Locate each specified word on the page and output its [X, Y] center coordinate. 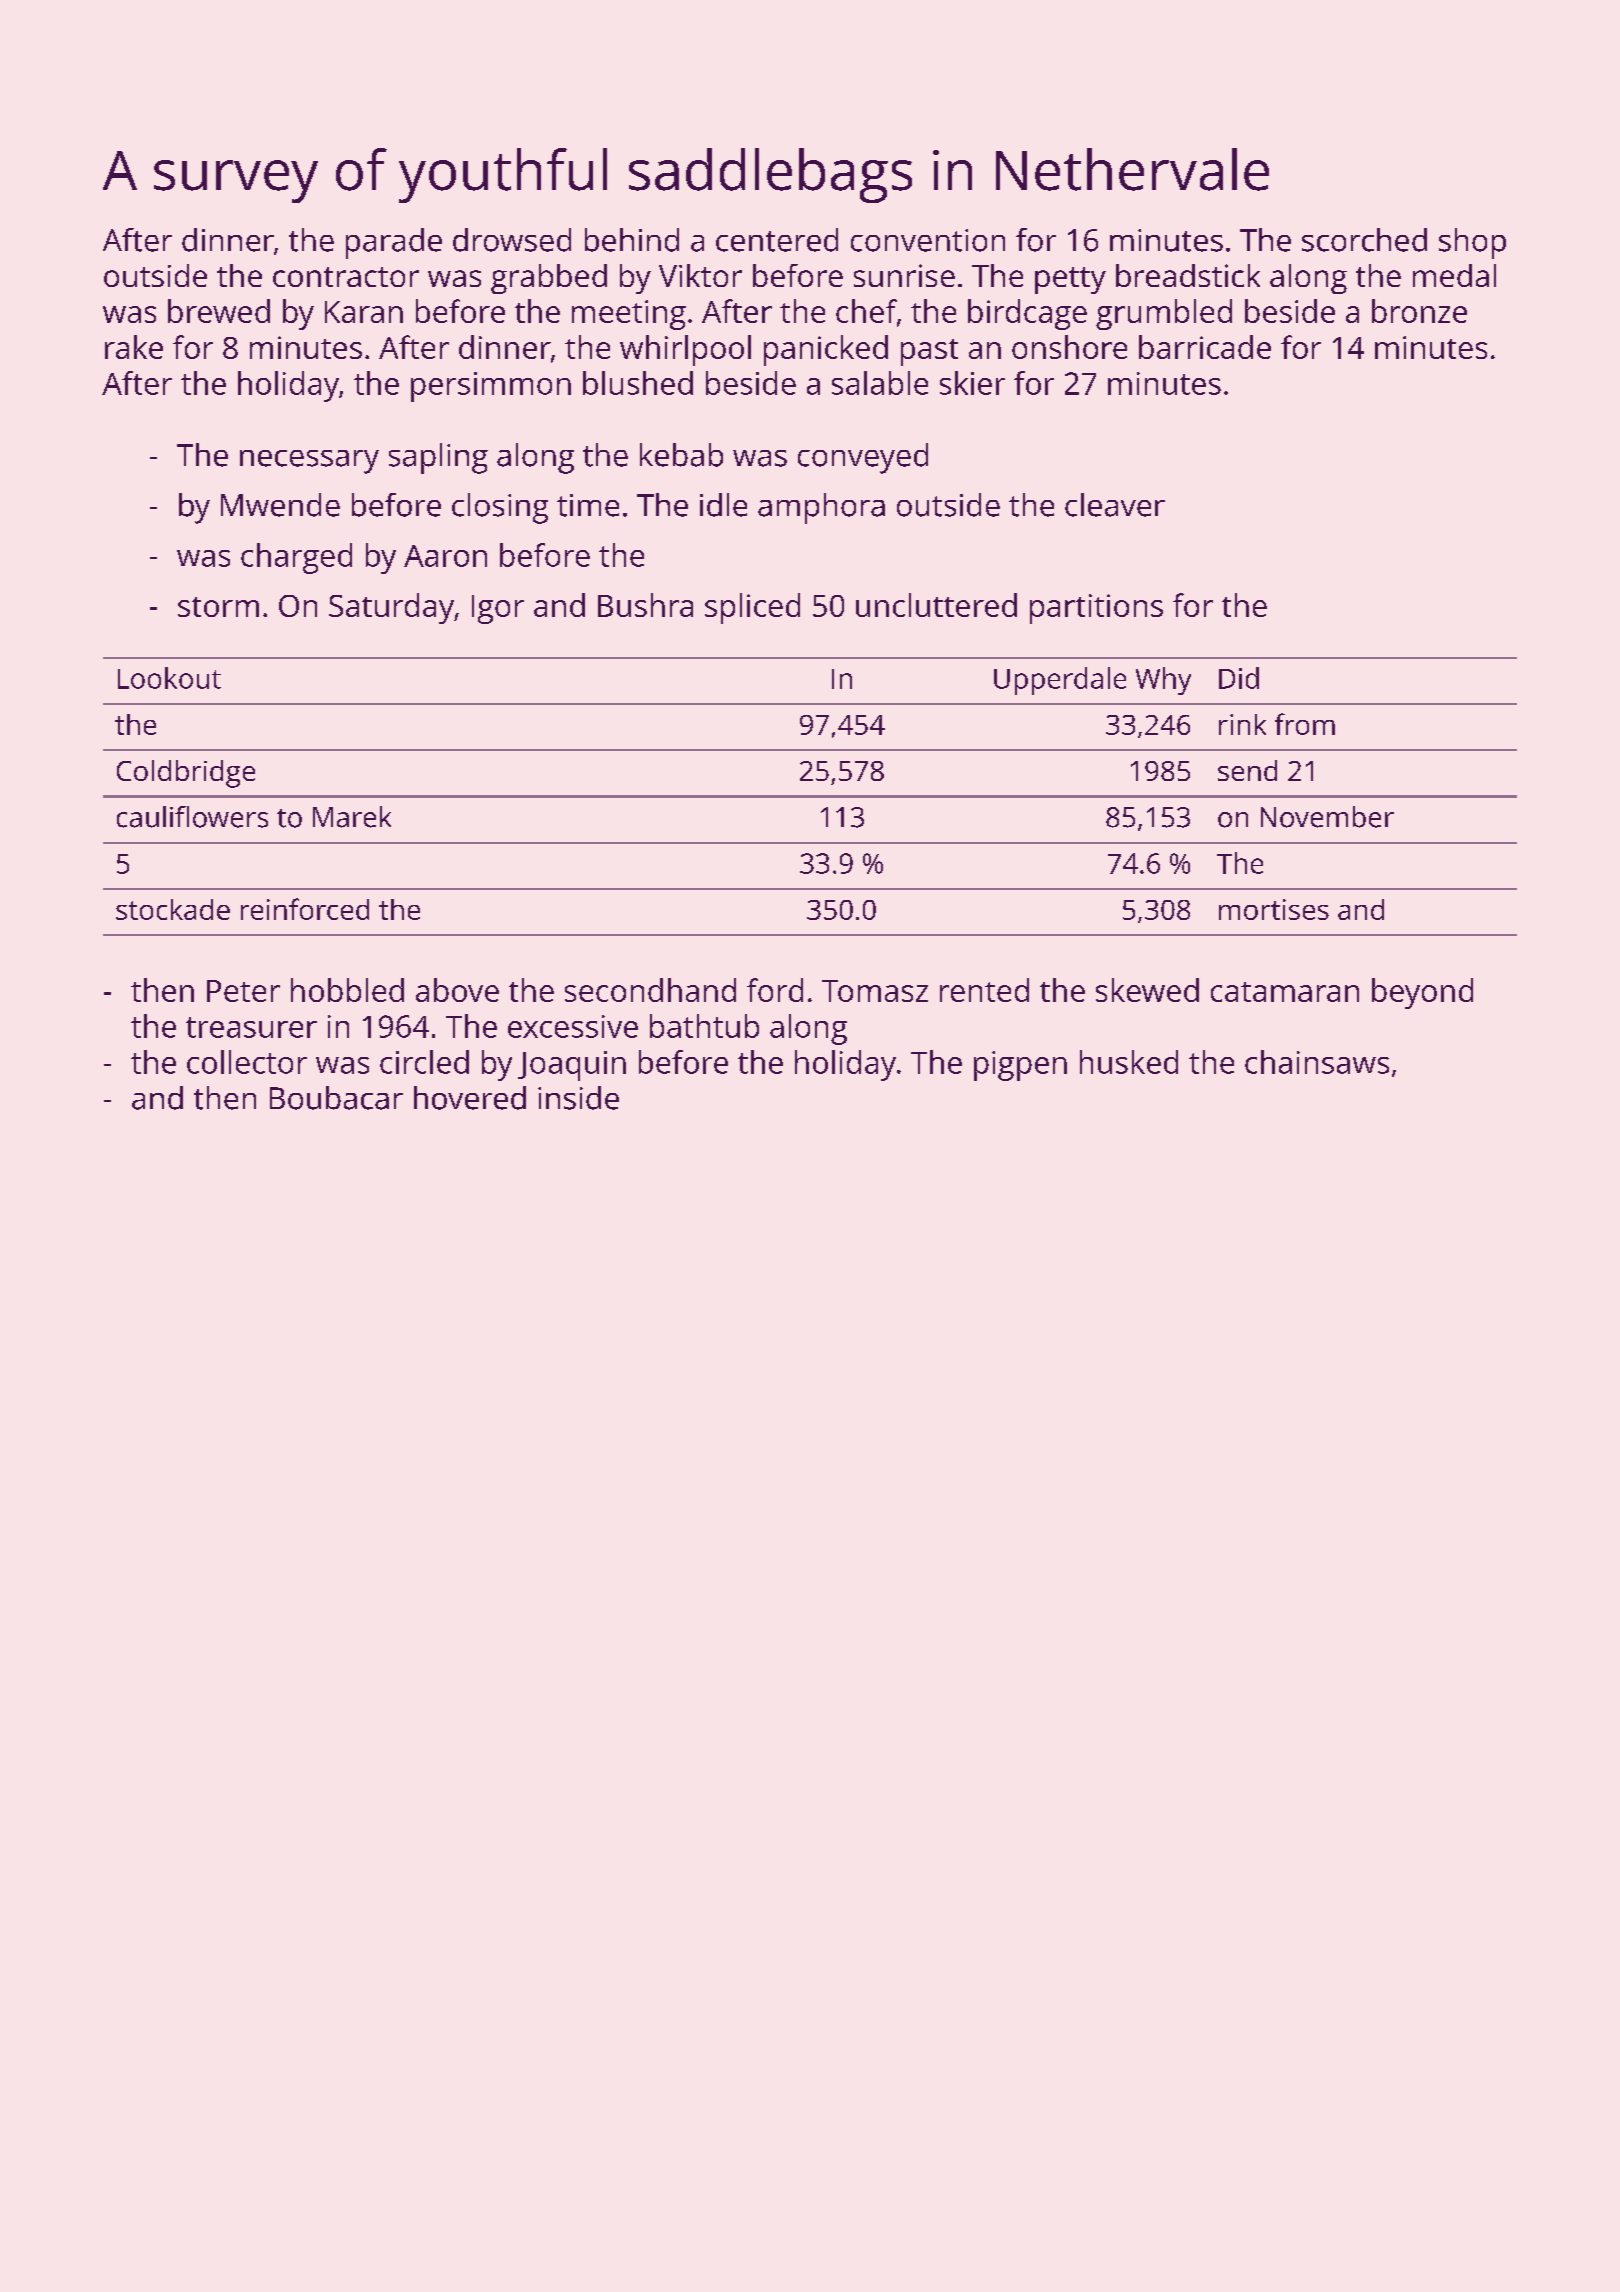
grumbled [1164, 314]
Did [1239, 678]
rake [134, 347]
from [1305, 724]
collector [247, 1062]
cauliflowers [192, 817]
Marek [352, 817]
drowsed [512, 240]
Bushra [645, 605]
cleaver [1115, 505]
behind [632, 240]
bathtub [704, 1026]
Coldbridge [186, 774]
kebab [681, 455]
